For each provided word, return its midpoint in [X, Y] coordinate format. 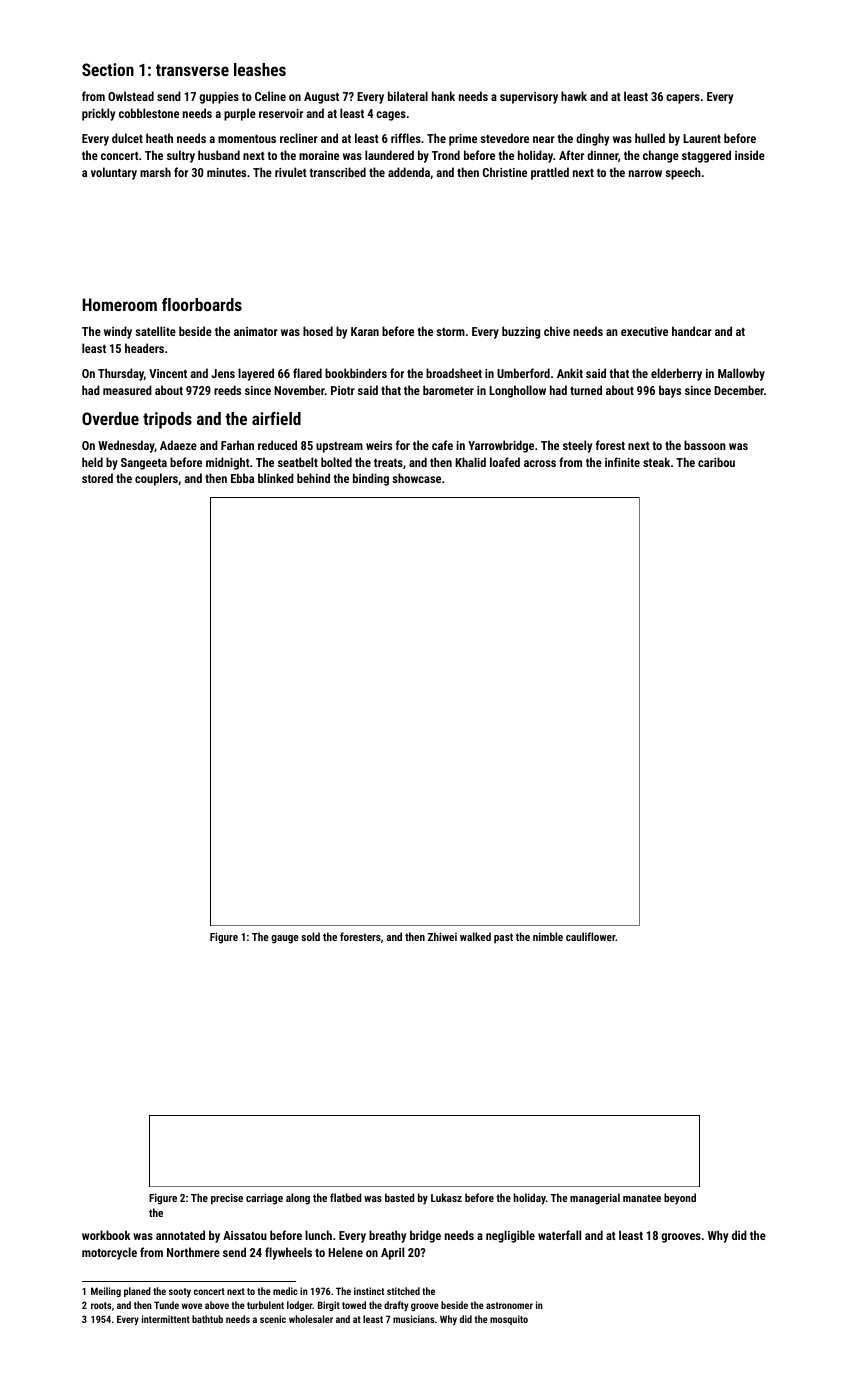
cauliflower [591, 936]
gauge [285, 939]
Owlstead [131, 96]
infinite [622, 462]
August [321, 98]
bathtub [207, 1319]
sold [310, 936]
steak [656, 462]
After [571, 155]
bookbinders [356, 373]
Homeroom [119, 304]
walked [475, 936]
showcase [416, 478]
